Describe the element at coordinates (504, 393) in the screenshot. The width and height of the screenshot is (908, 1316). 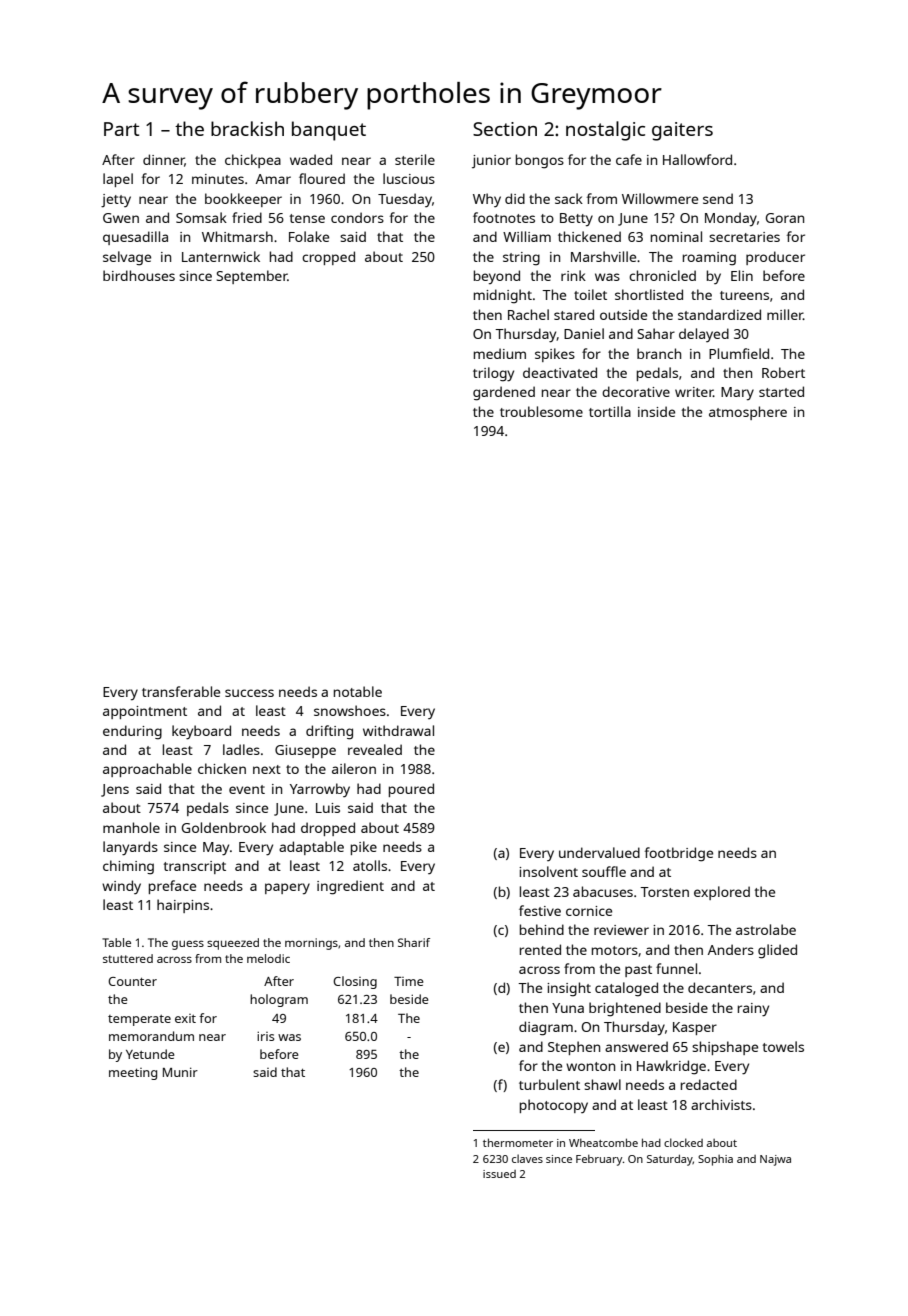
I see `gardened` at that location.
